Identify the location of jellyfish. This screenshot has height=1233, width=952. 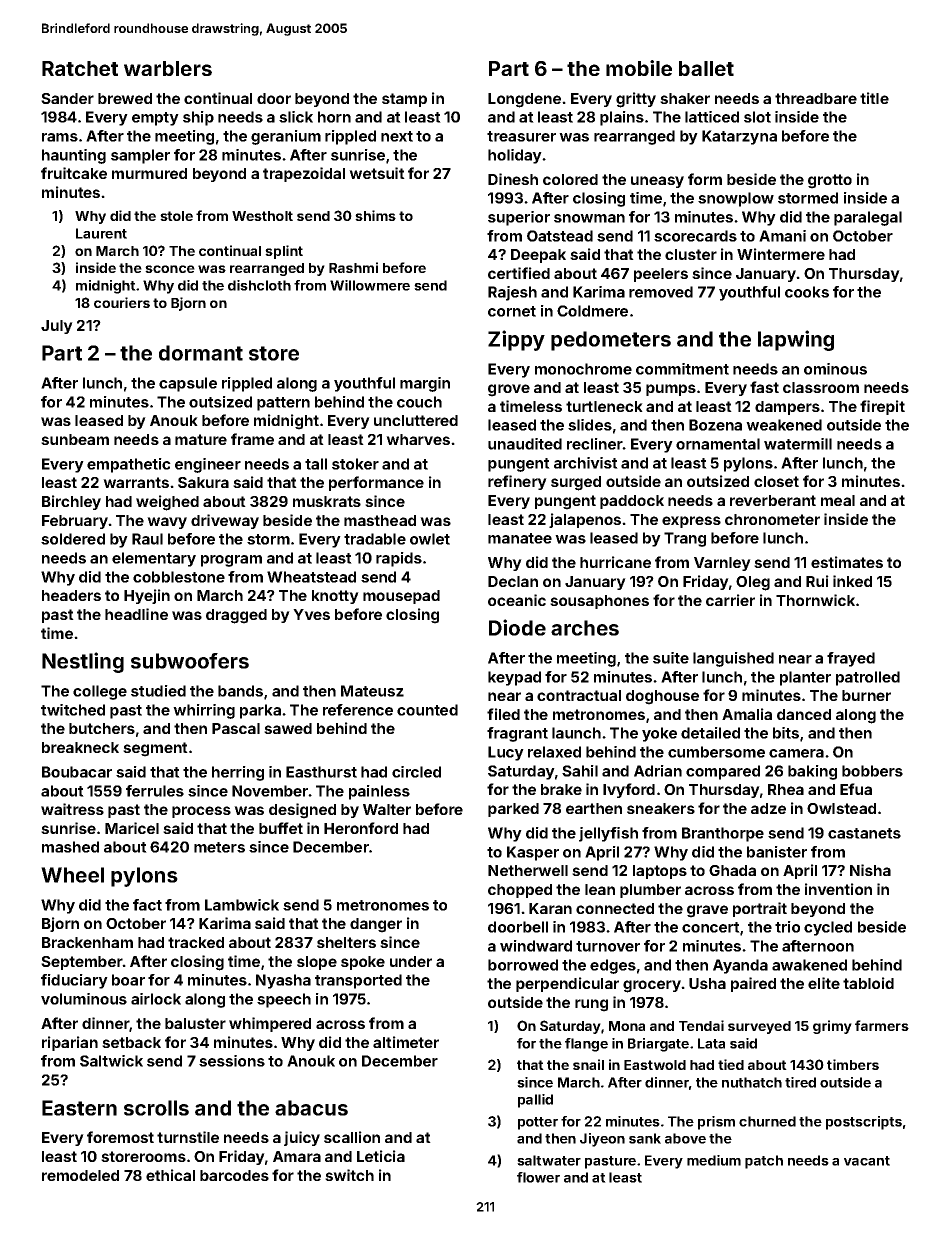
(608, 834).
